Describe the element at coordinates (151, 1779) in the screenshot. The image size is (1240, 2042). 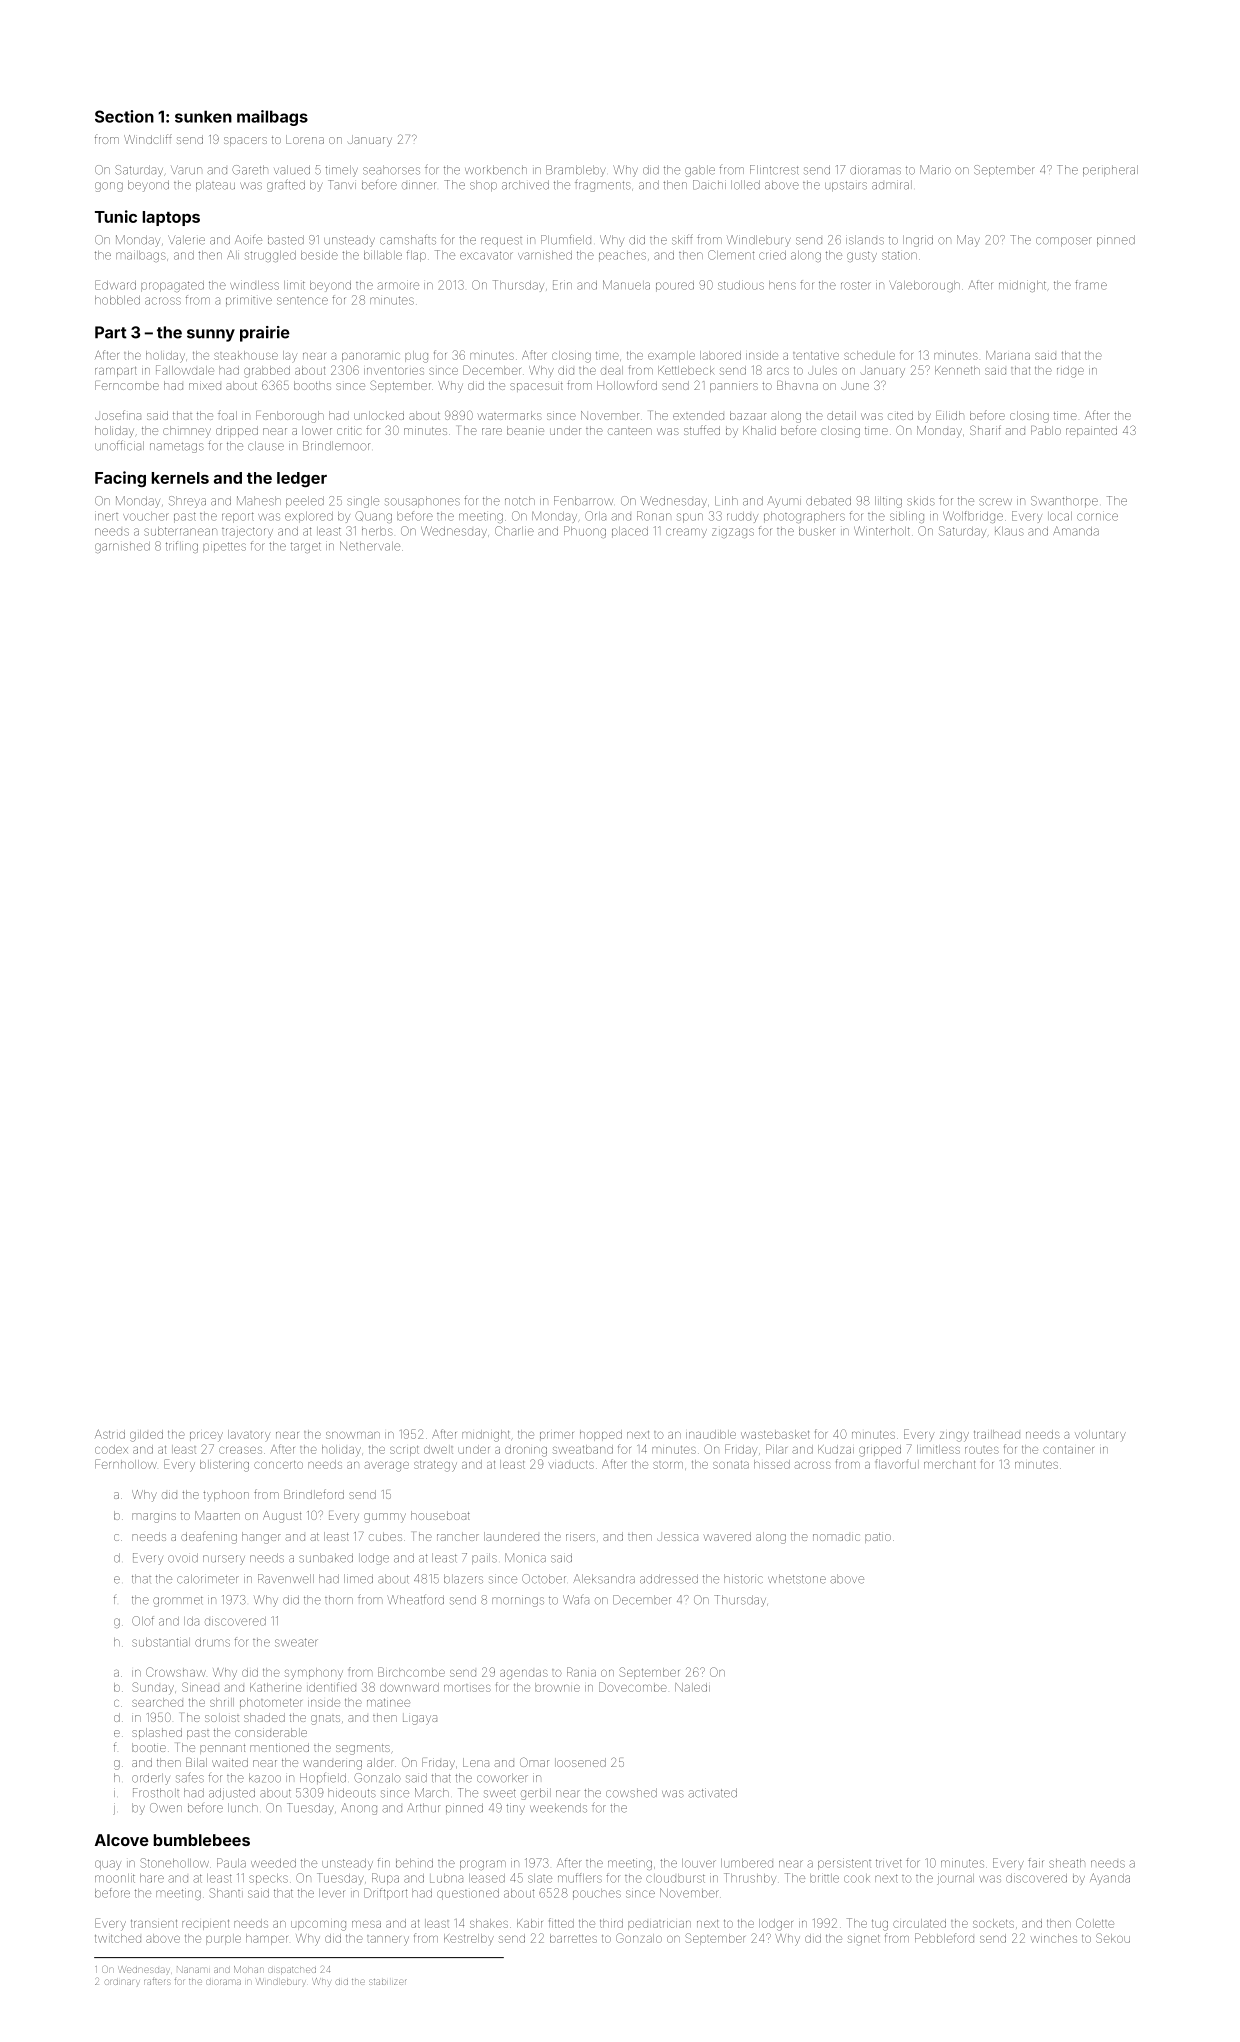
I see `orderly` at that location.
